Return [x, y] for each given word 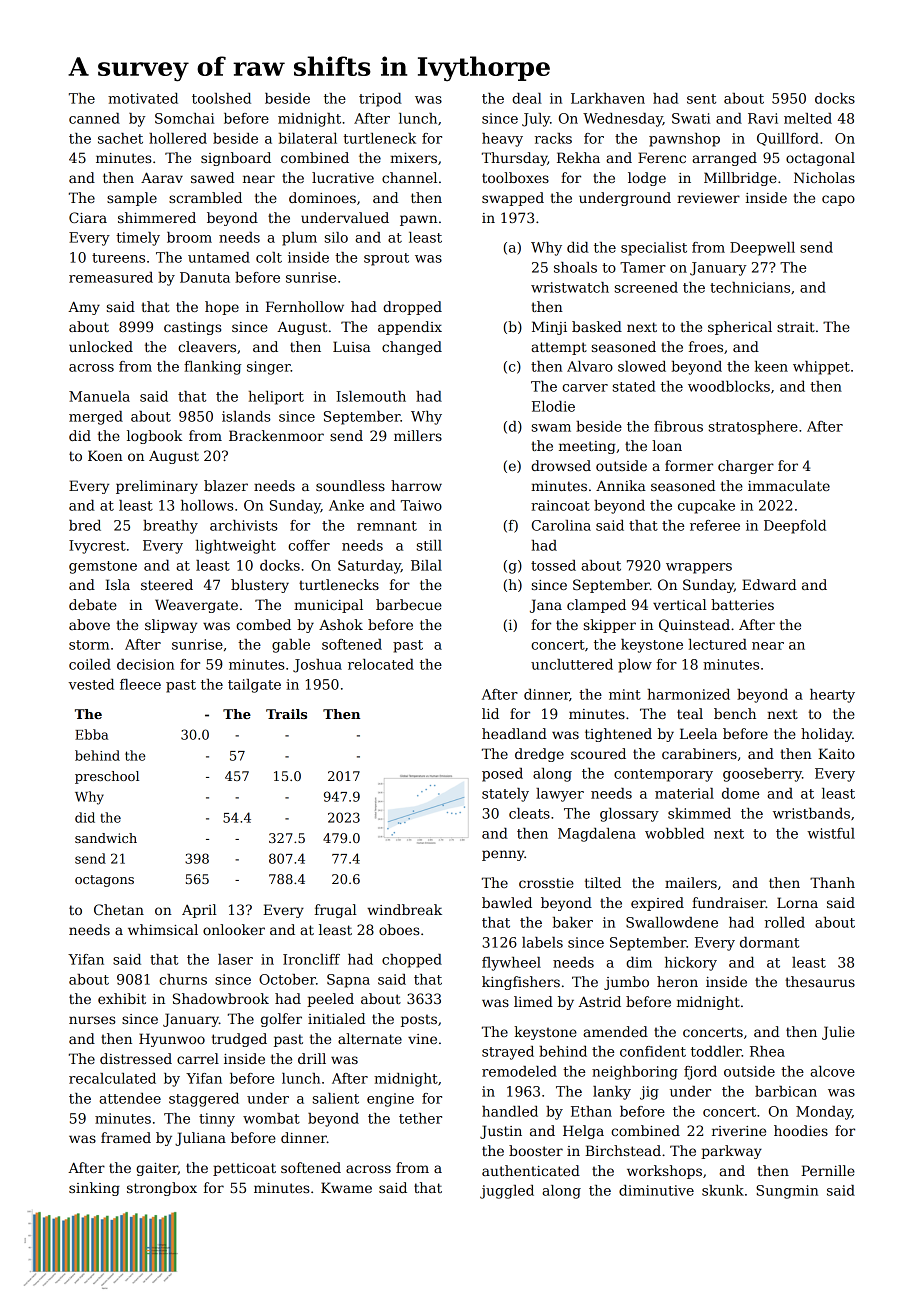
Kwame [346, 1187]
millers [418, 435]
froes [706, 346]
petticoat [244, 1169]
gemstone [103, 567]
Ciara [88, 217]
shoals [575, 267]
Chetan [119, 909]
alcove [832, 1071]
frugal [336, 911]
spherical [740, 328]
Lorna [797, 902]
